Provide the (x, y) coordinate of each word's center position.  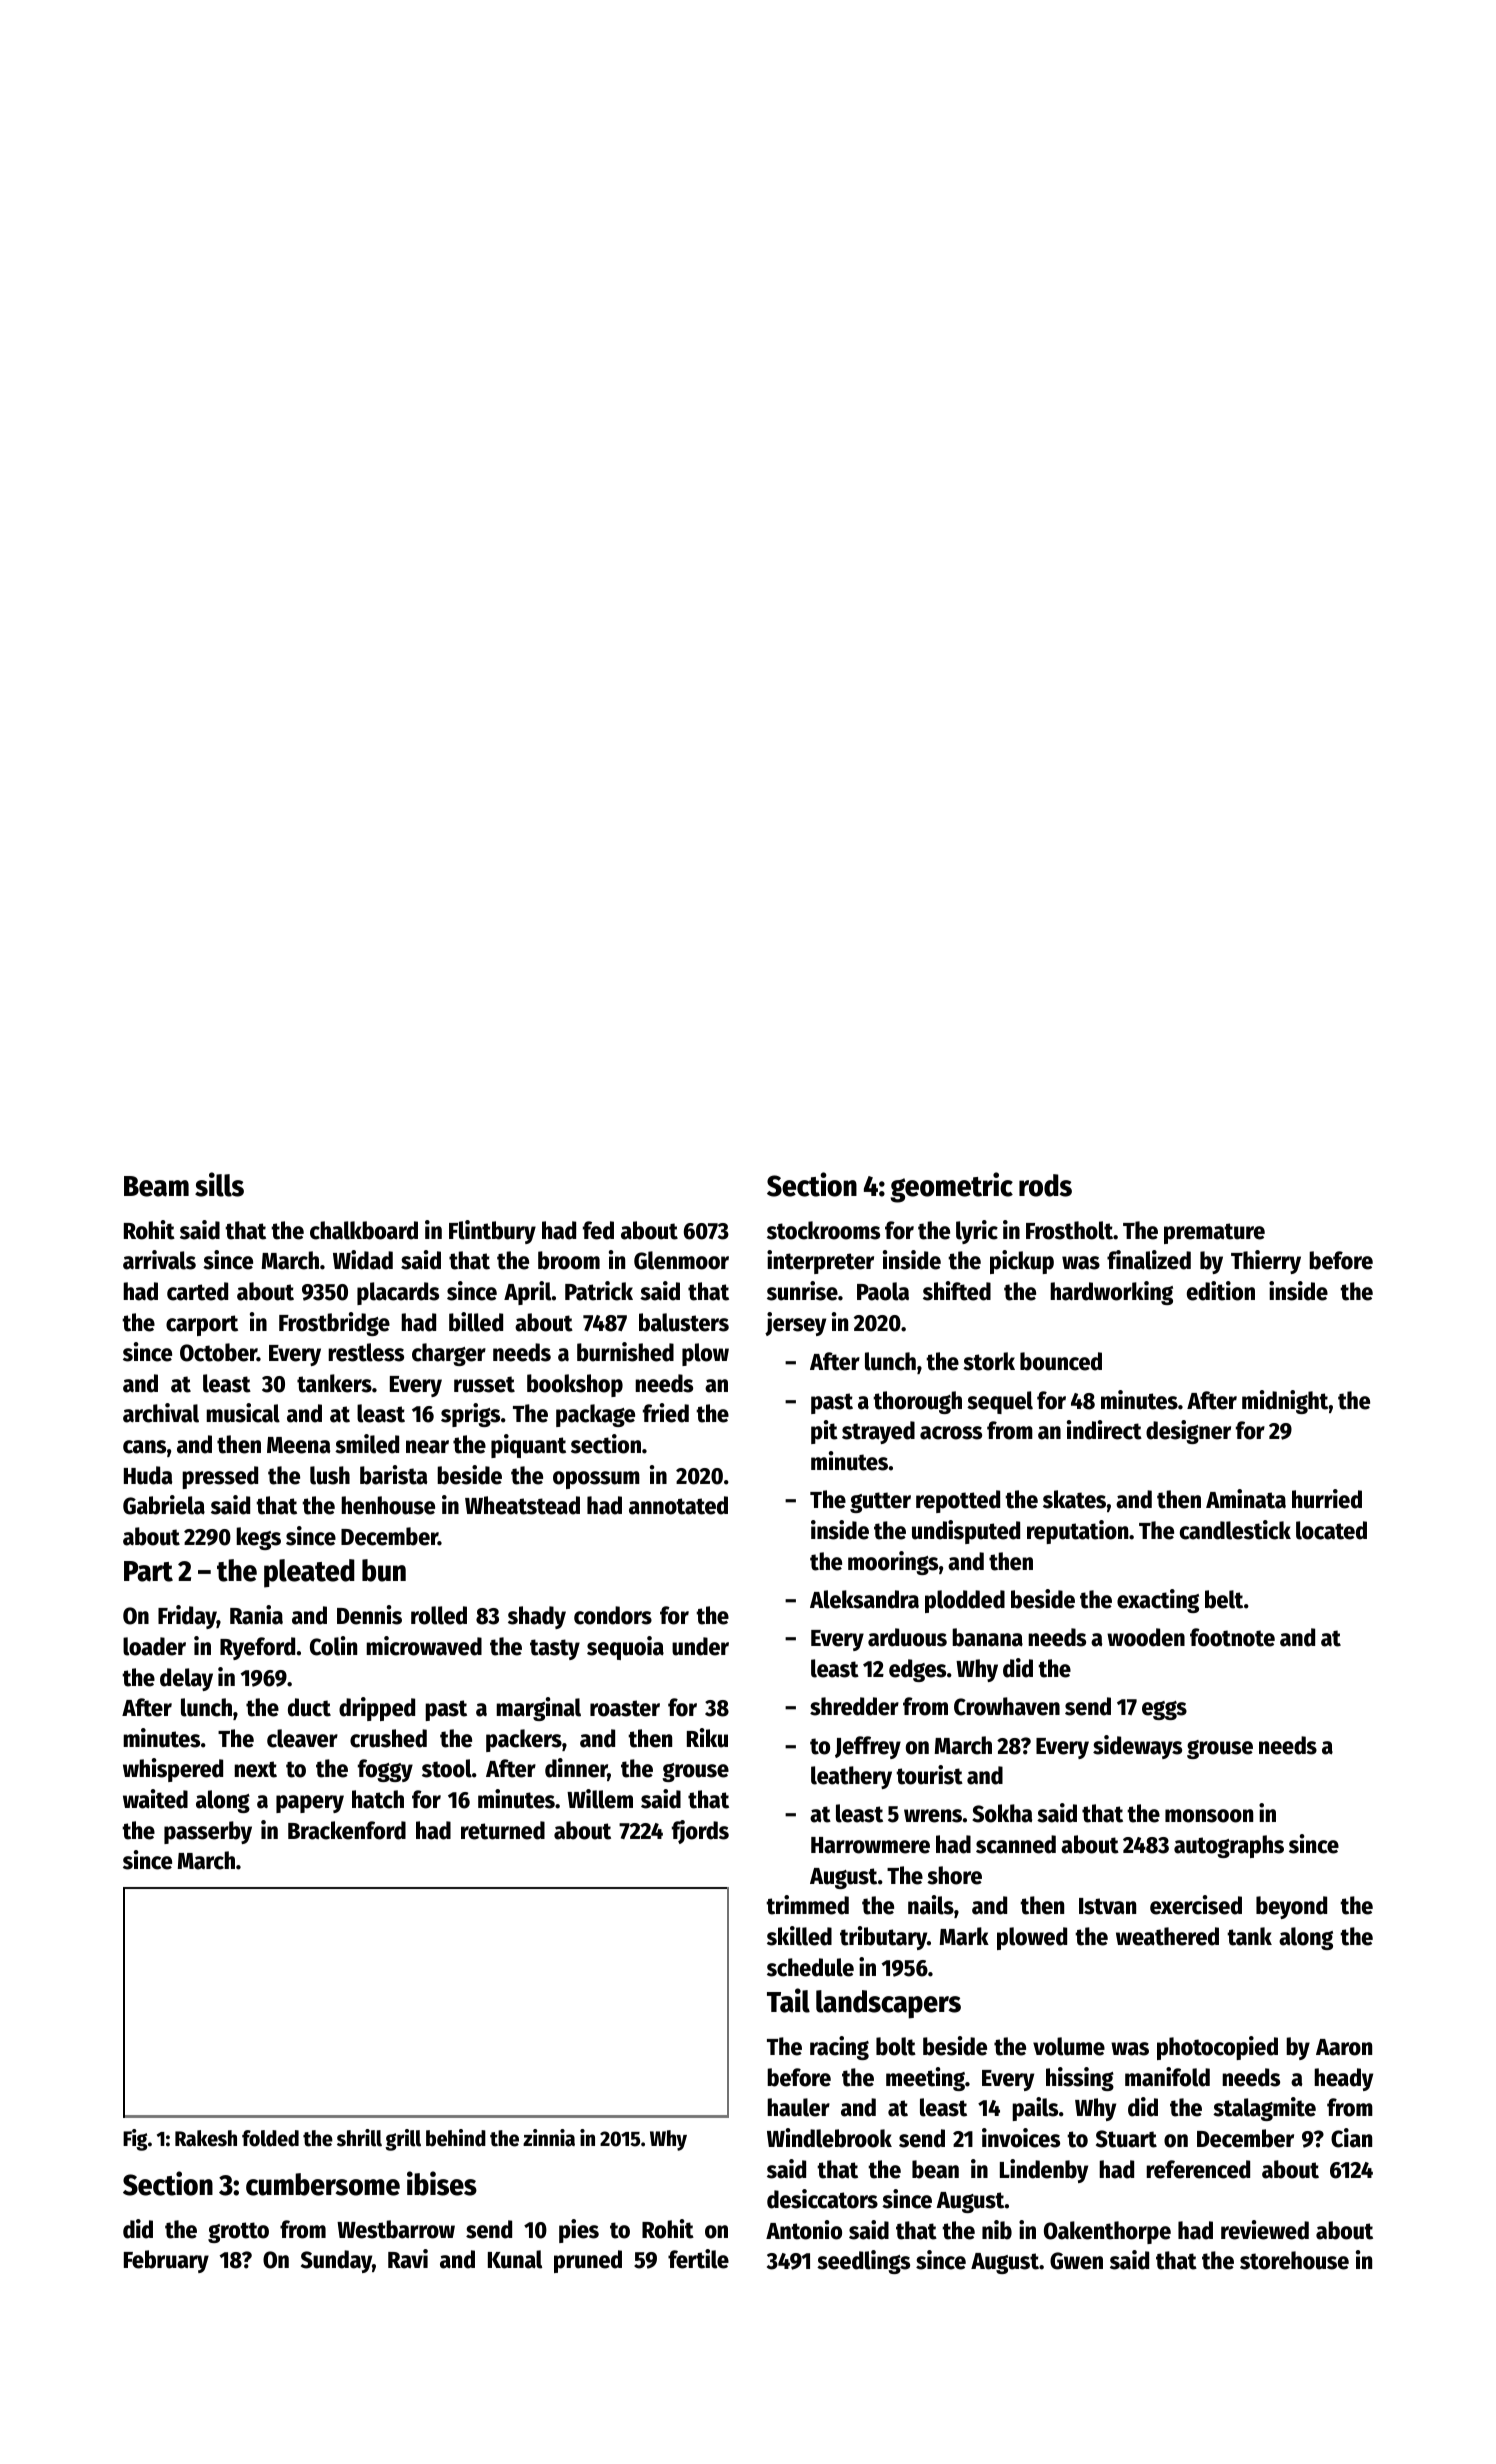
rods (1045, 1185)
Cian (1351, 2138)
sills (219, 1184)
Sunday (336, 2261)
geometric (951, 1187)
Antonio (804, 2230)
